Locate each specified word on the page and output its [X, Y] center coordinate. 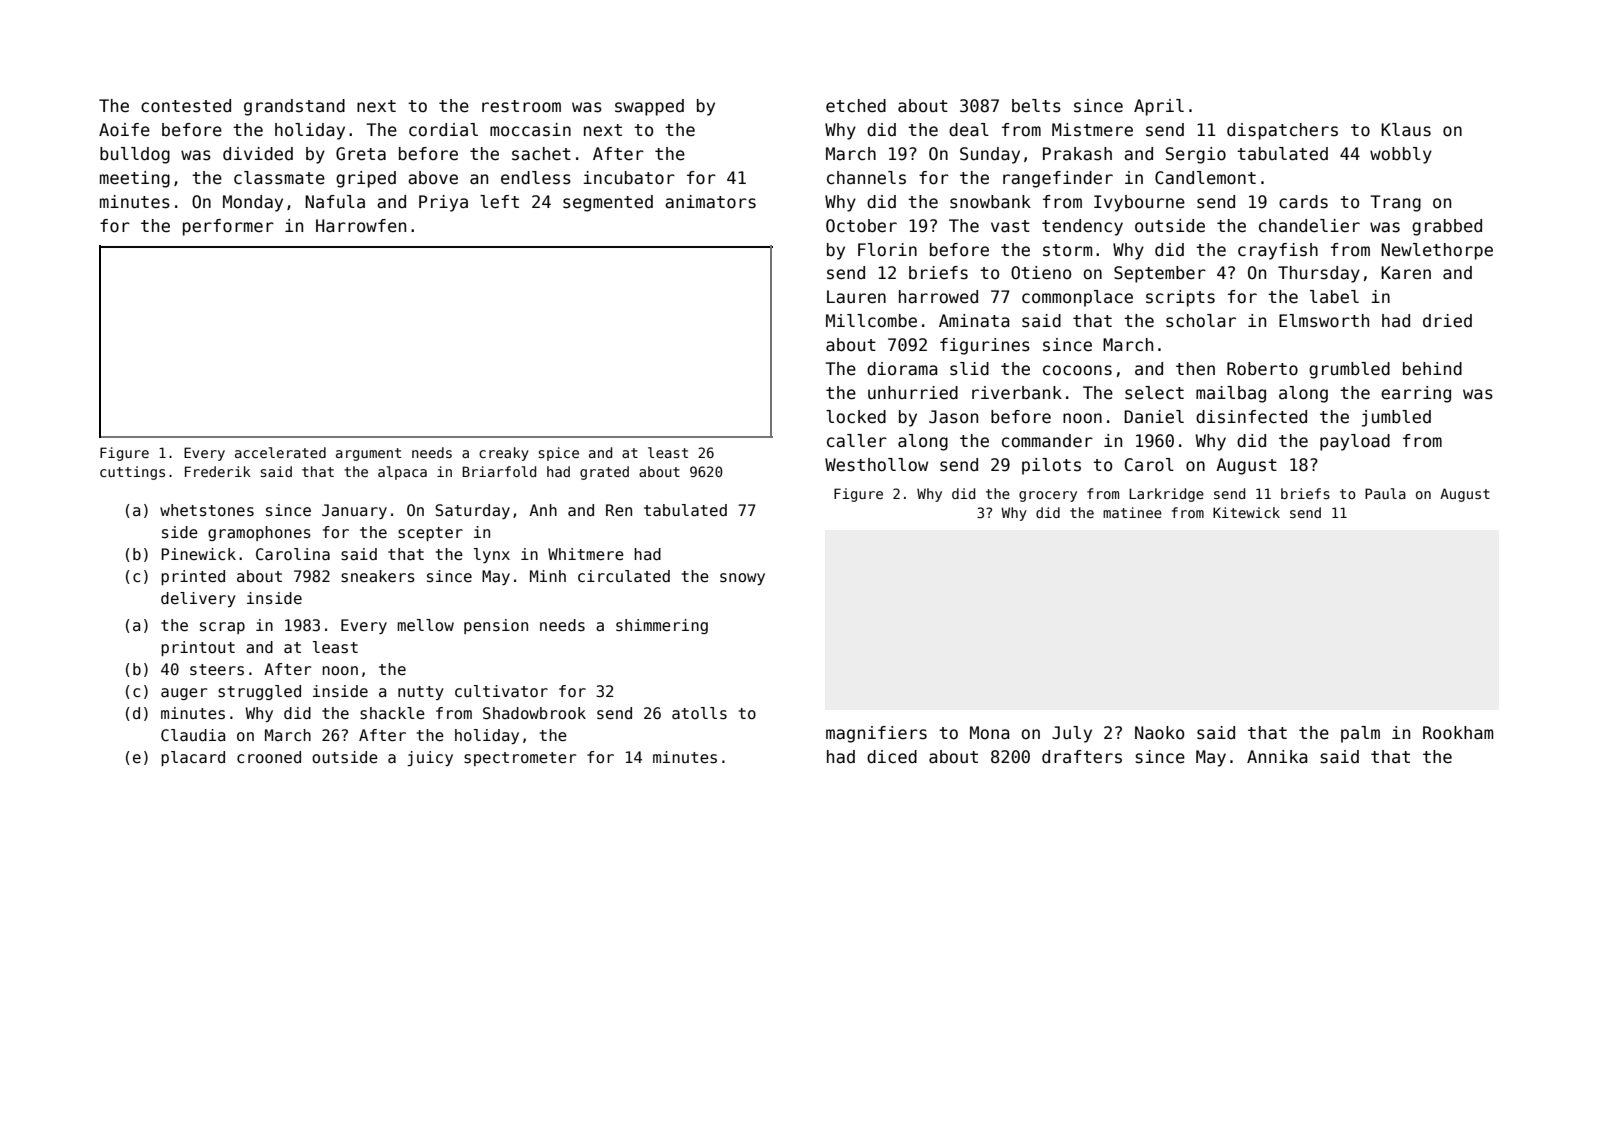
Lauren [856, 297]
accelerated [280, 452]
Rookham [1458, 733]
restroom [521, 106]
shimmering [662, 626]
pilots [1051, 466]
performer [228, 227]
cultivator [501, 691]
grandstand [294, 107]
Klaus [1406, 130]
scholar [1201, 321]
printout [198, 648]
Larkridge [1166, 495]
